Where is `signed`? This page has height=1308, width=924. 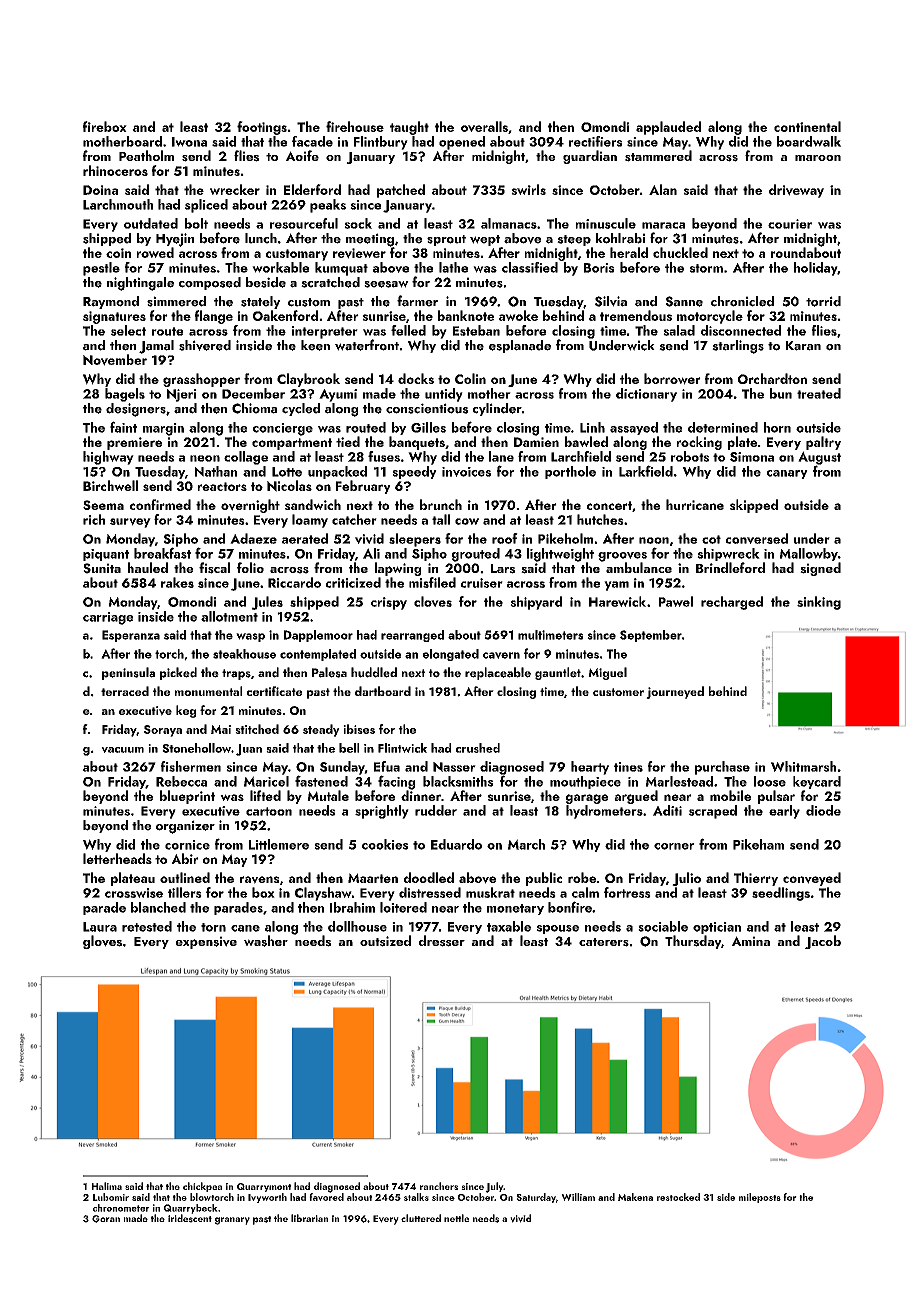
signed is located at coordinates (820, 569).
